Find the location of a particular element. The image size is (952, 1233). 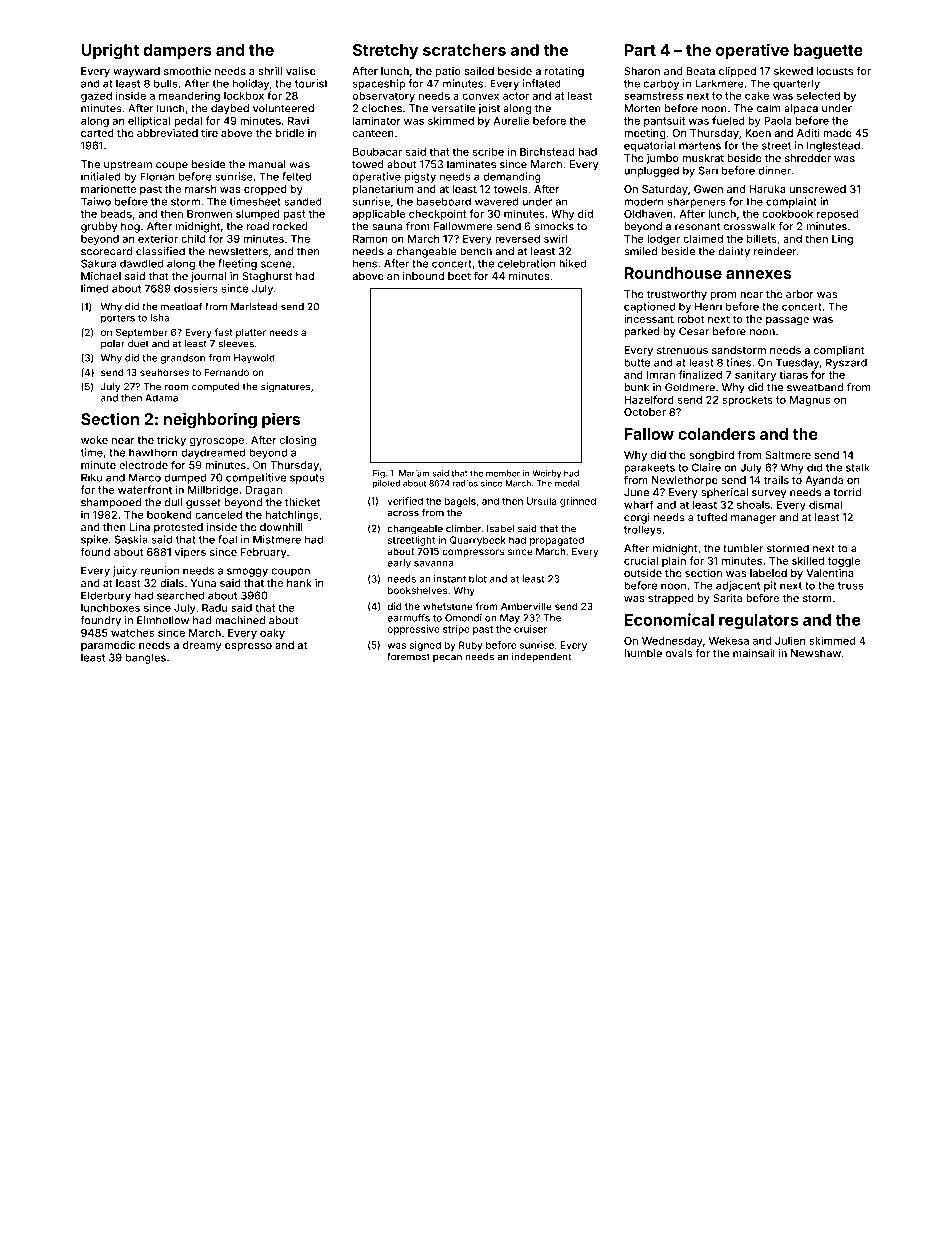

hens is located at coordinates (365, 263).
